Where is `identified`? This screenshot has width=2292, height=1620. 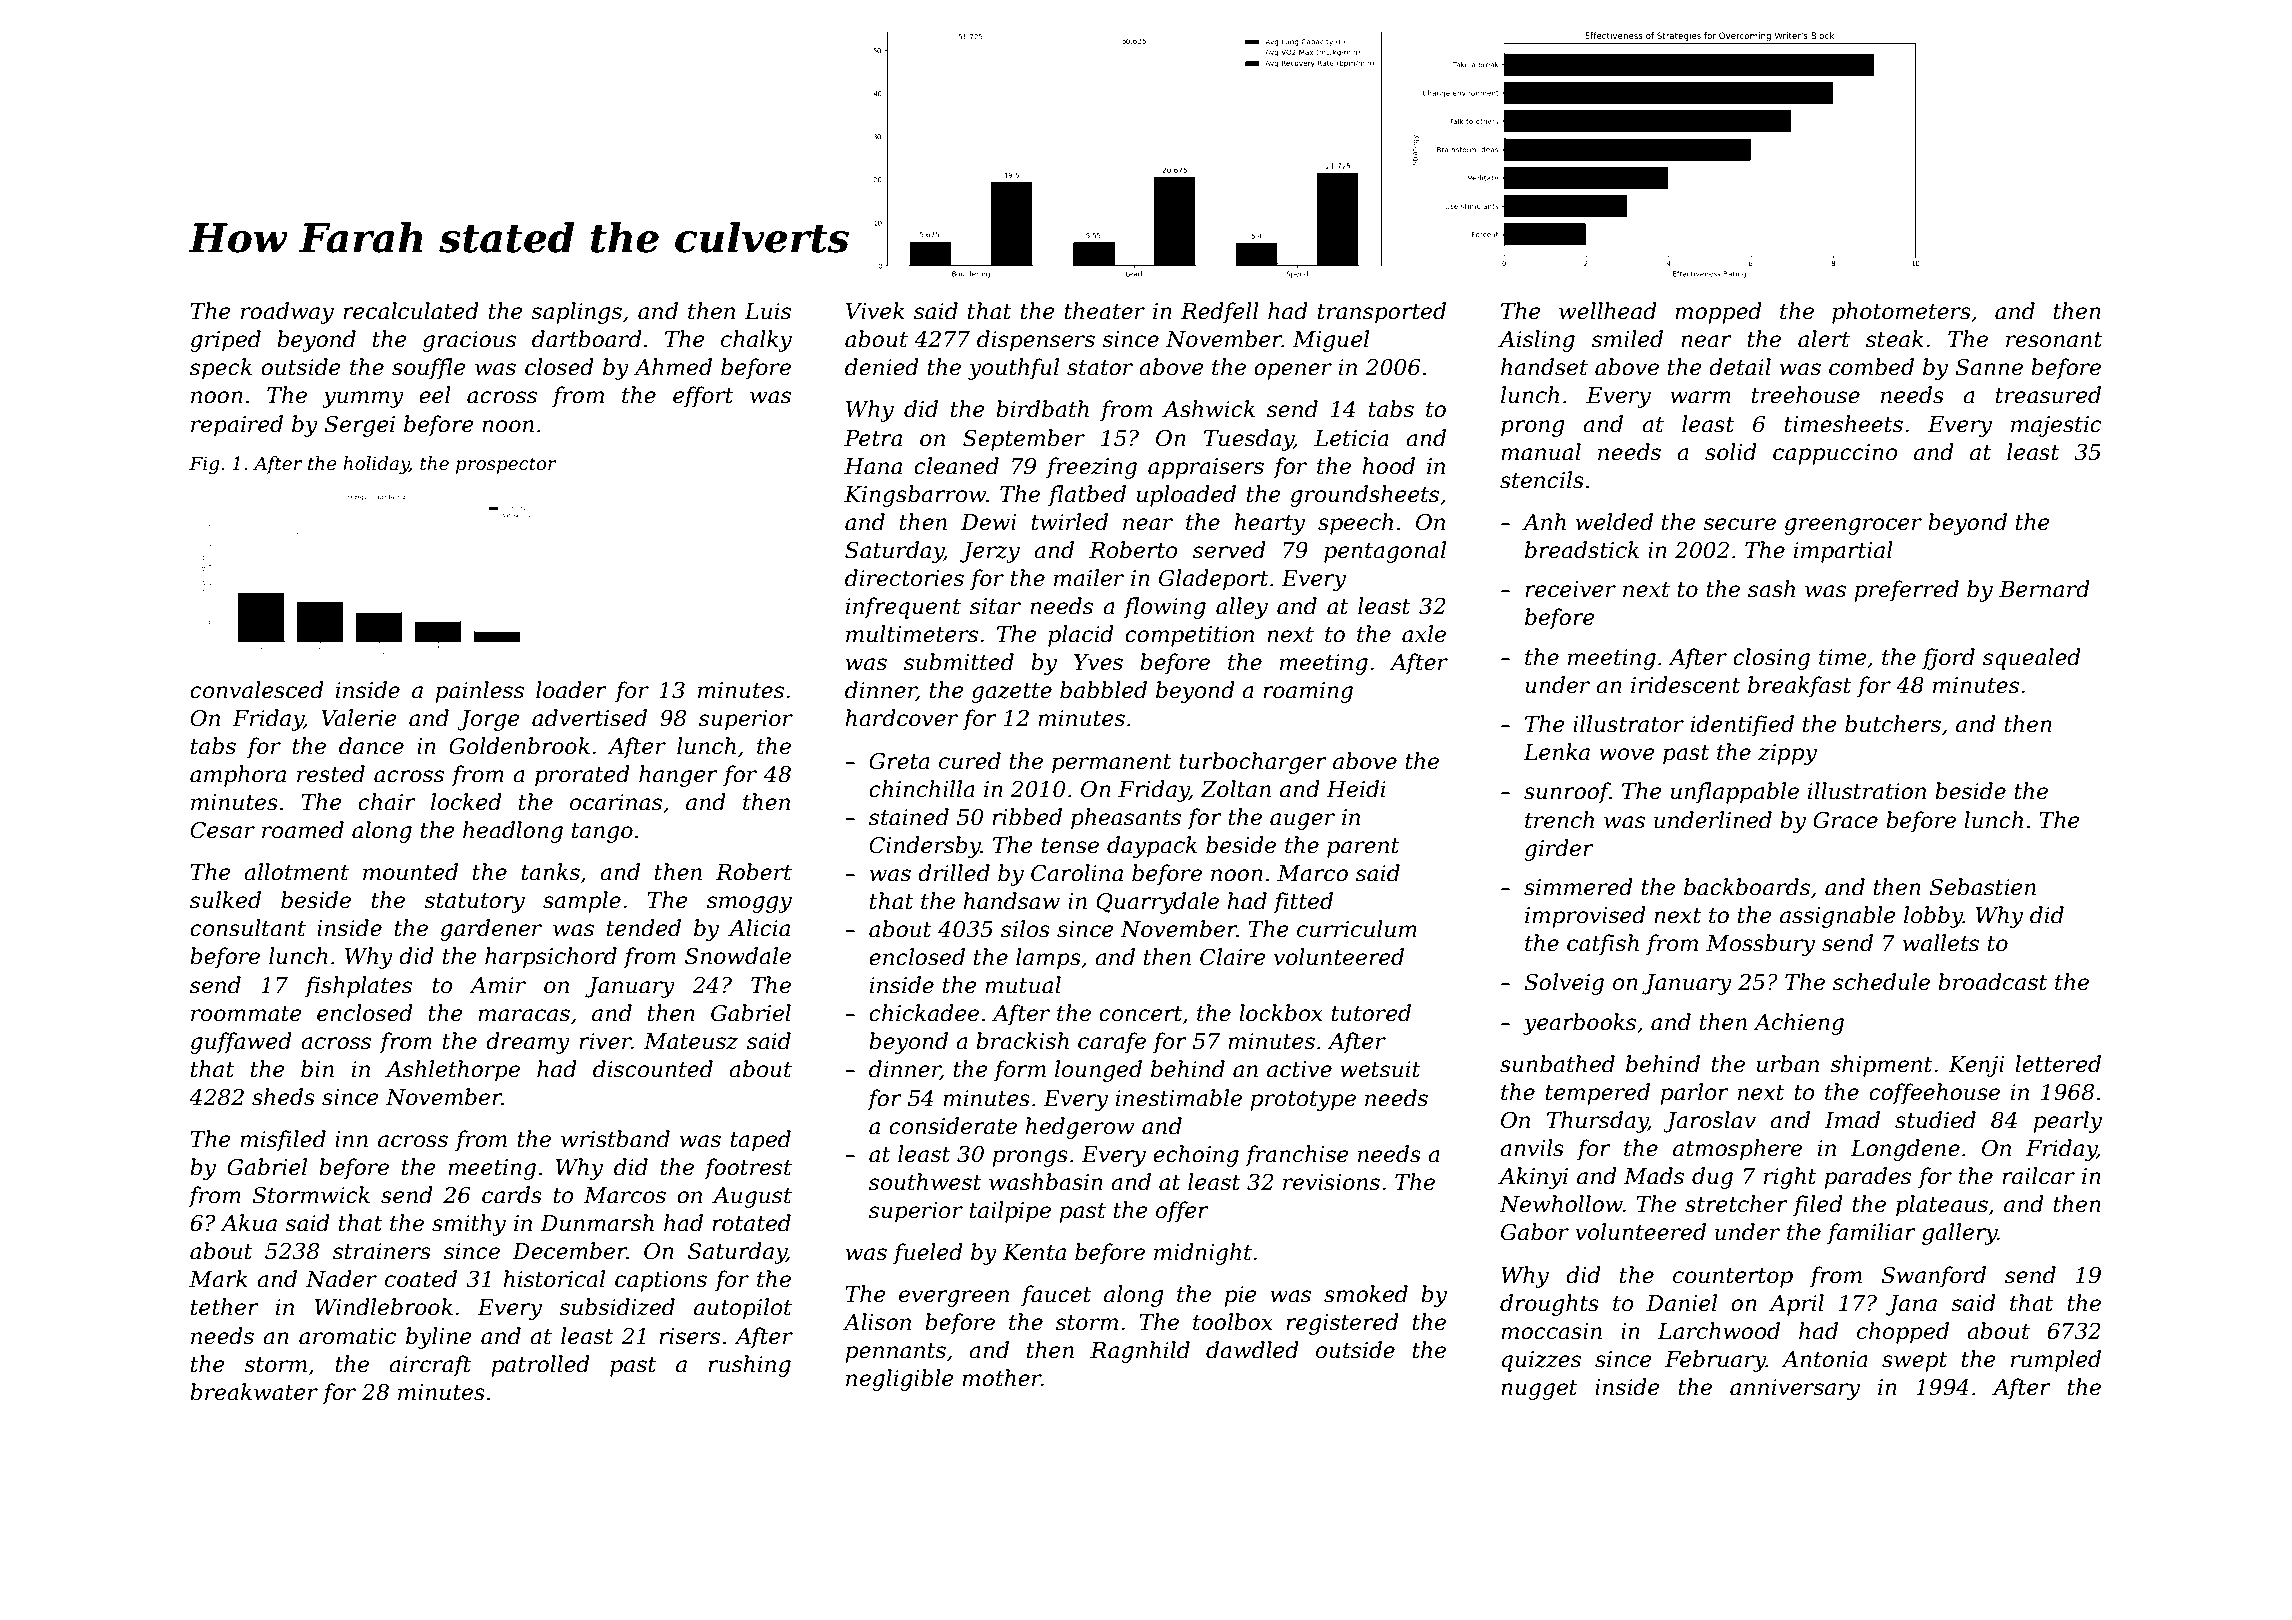
identified is located at coordinates (1742, 726).
